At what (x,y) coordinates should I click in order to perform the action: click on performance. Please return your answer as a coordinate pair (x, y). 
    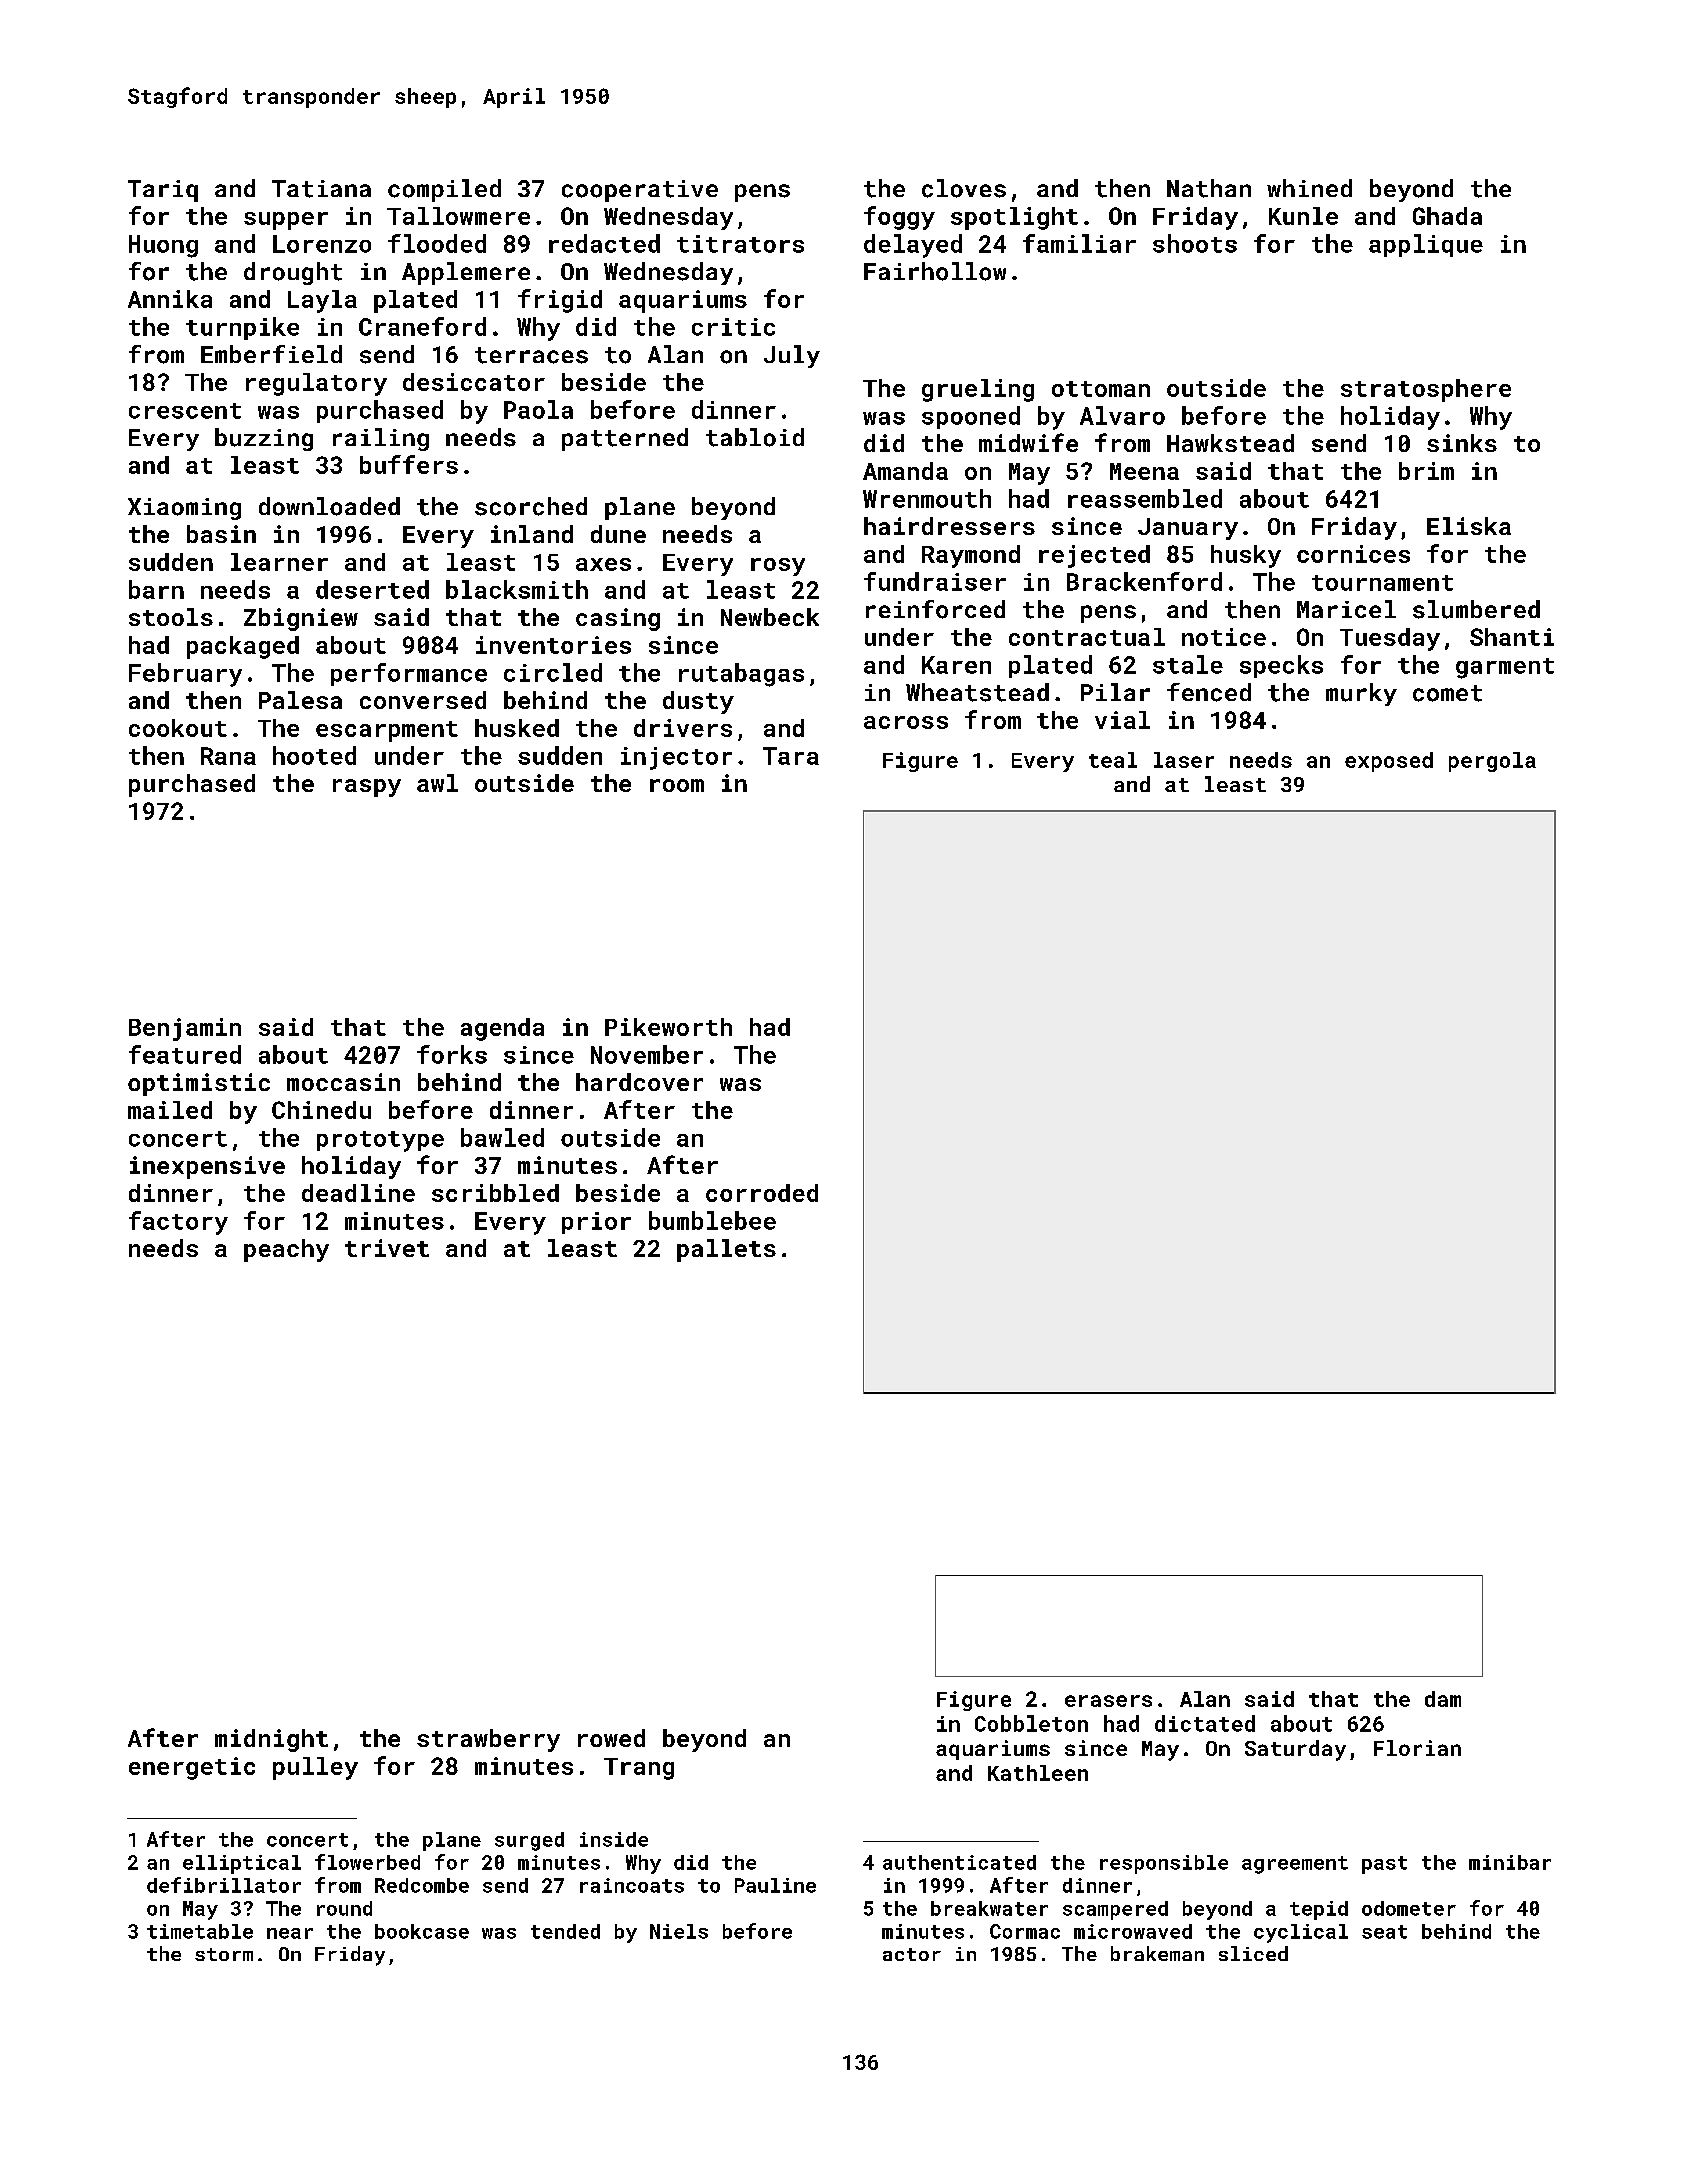
    Looking at the image, I should click on (409, 674).
